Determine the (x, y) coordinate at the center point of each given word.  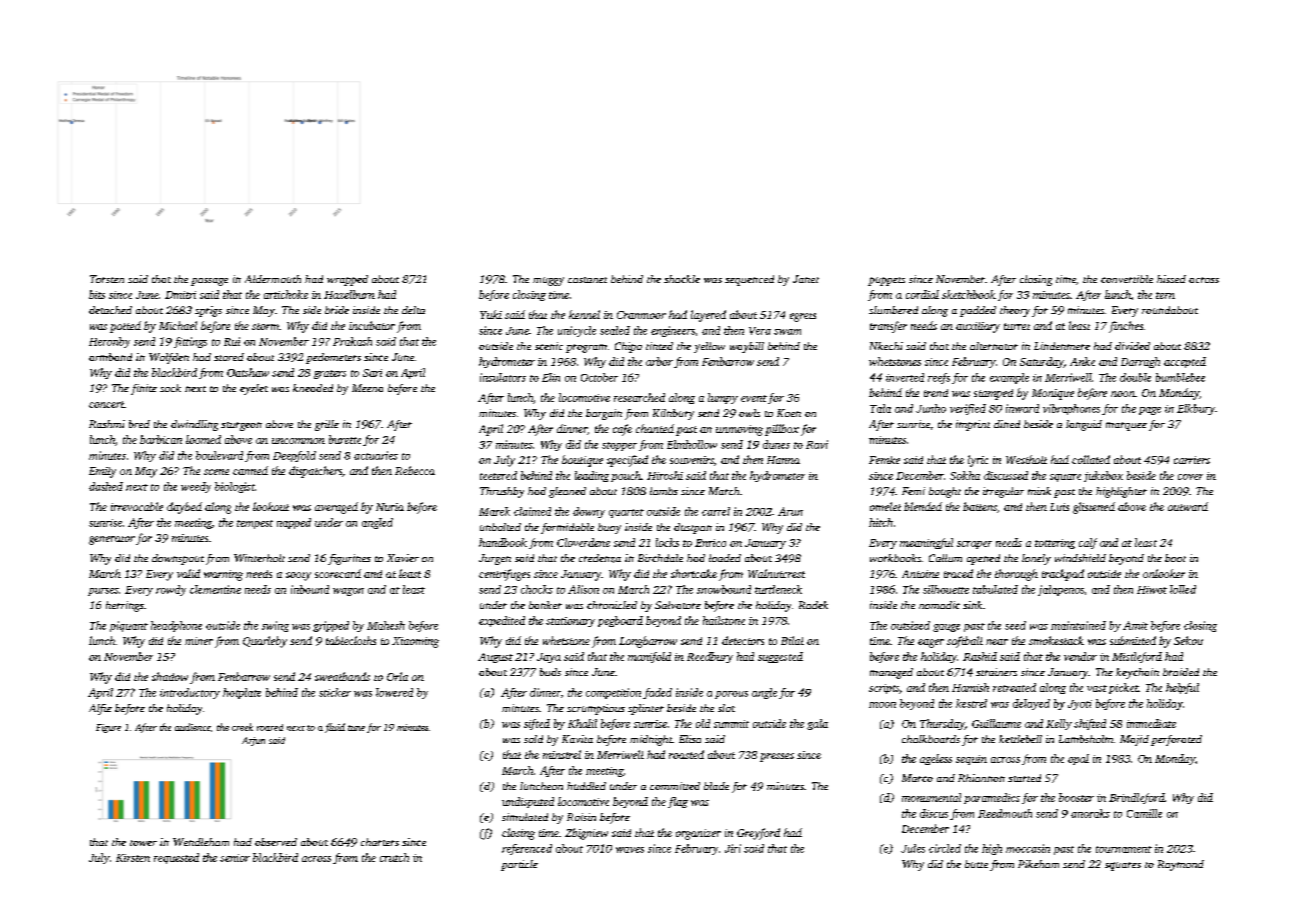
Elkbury (1196, 409)
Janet (806, 279)
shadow (170, 676)
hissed (1171, 279)
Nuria (390, 507)
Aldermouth (273, 279)
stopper (619, 446)
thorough (1016, 575)
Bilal (792, 640)
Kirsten (133, 858)
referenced (527, 849)
